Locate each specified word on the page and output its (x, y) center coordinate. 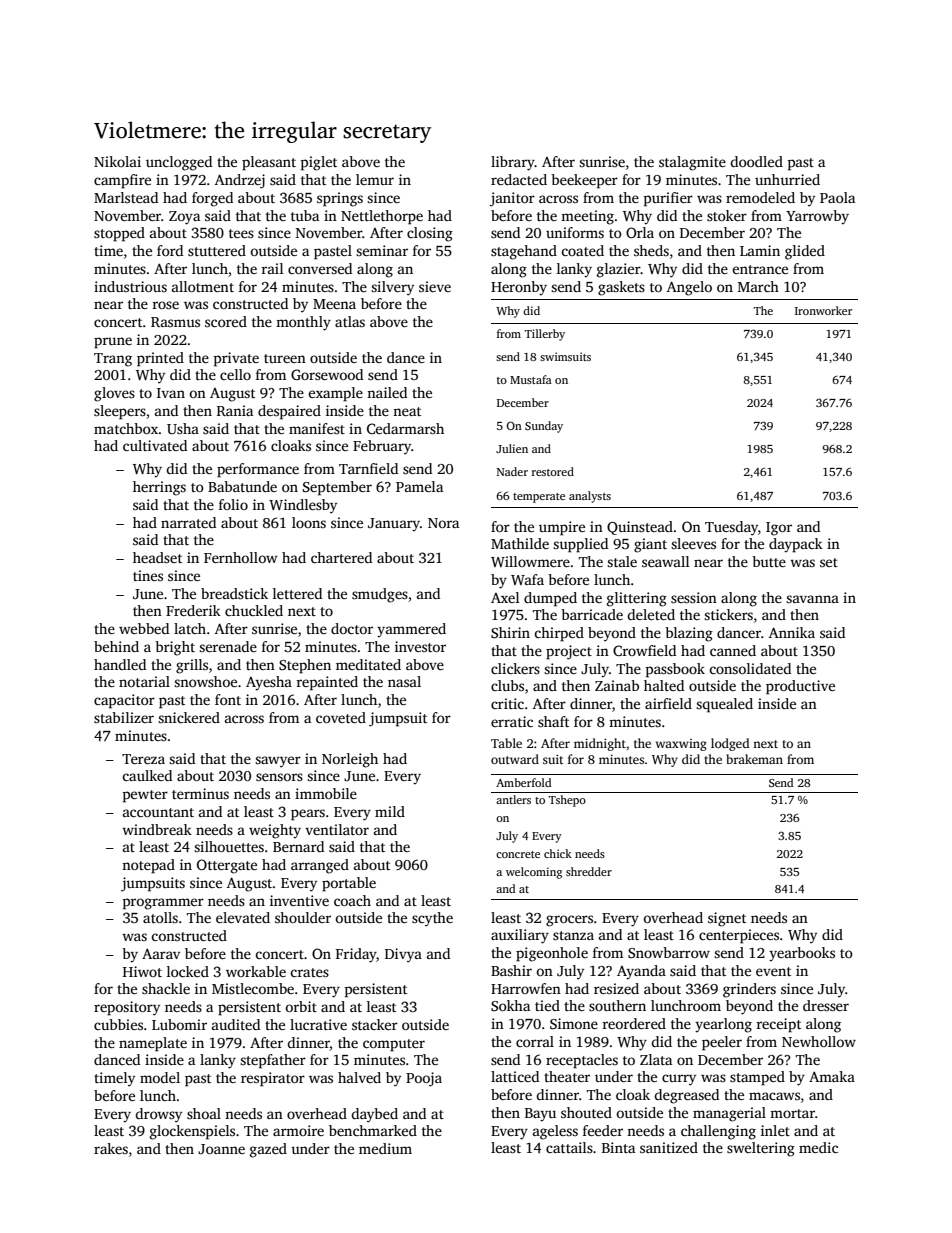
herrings (159, 488)
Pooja (424, 1079)
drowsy (158, 1115)
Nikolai (117, 161)
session (694, 597)
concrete (518, 854)
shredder (589, 871)
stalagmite (692, 163)
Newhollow (819, 1041)
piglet (319, 163)
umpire (562, 528)
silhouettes (229, 846)
